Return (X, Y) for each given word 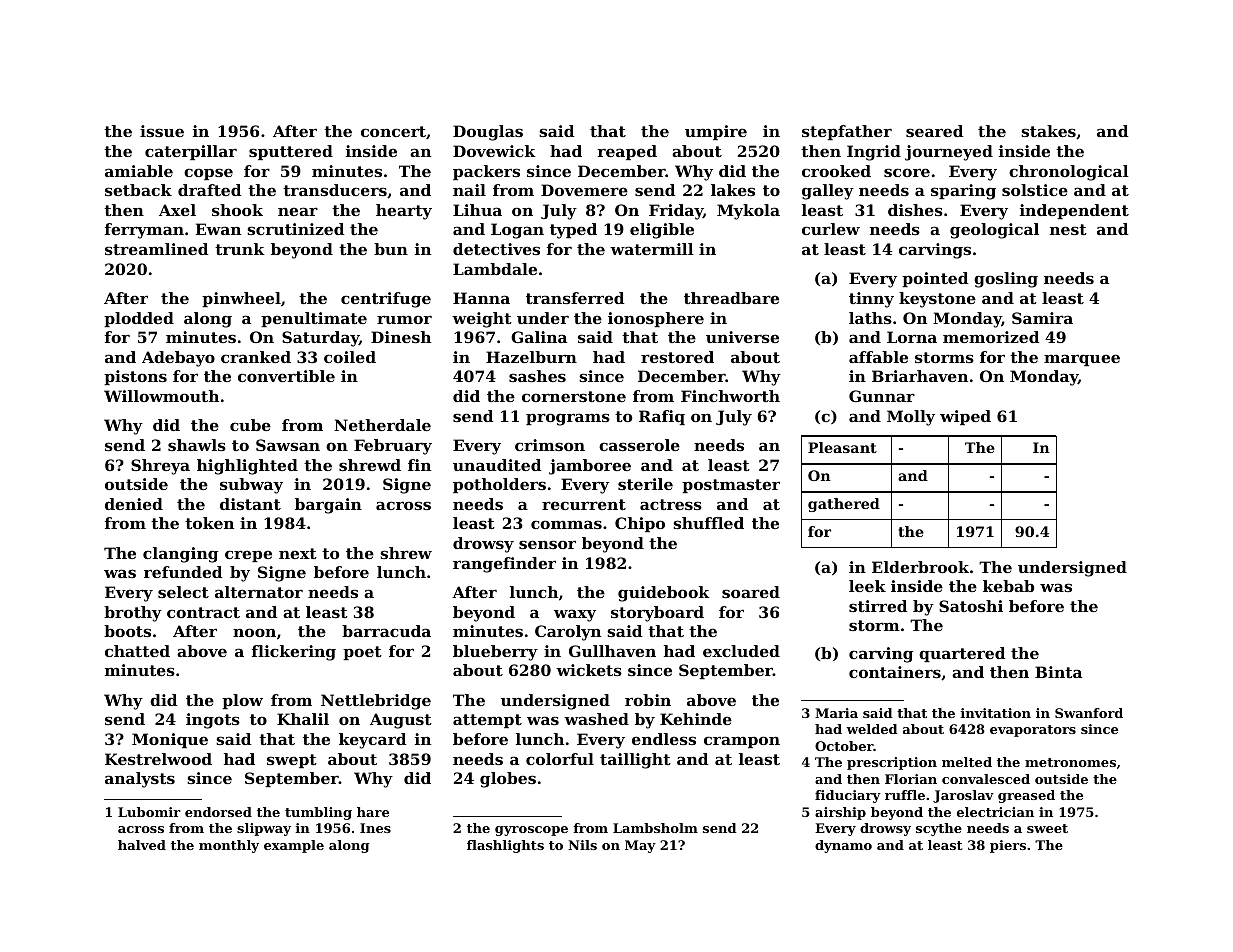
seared (934, 131)
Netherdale (382, 425)
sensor (547, 544)
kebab (1008, 586)
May (640, 846)
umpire (716, 132)
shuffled (708, 523)
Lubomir (149, 812)
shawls (197, 445)
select (183, 592)
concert (393, 131)
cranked (256, 357)
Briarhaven (920, 376)
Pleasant (842, 447)
